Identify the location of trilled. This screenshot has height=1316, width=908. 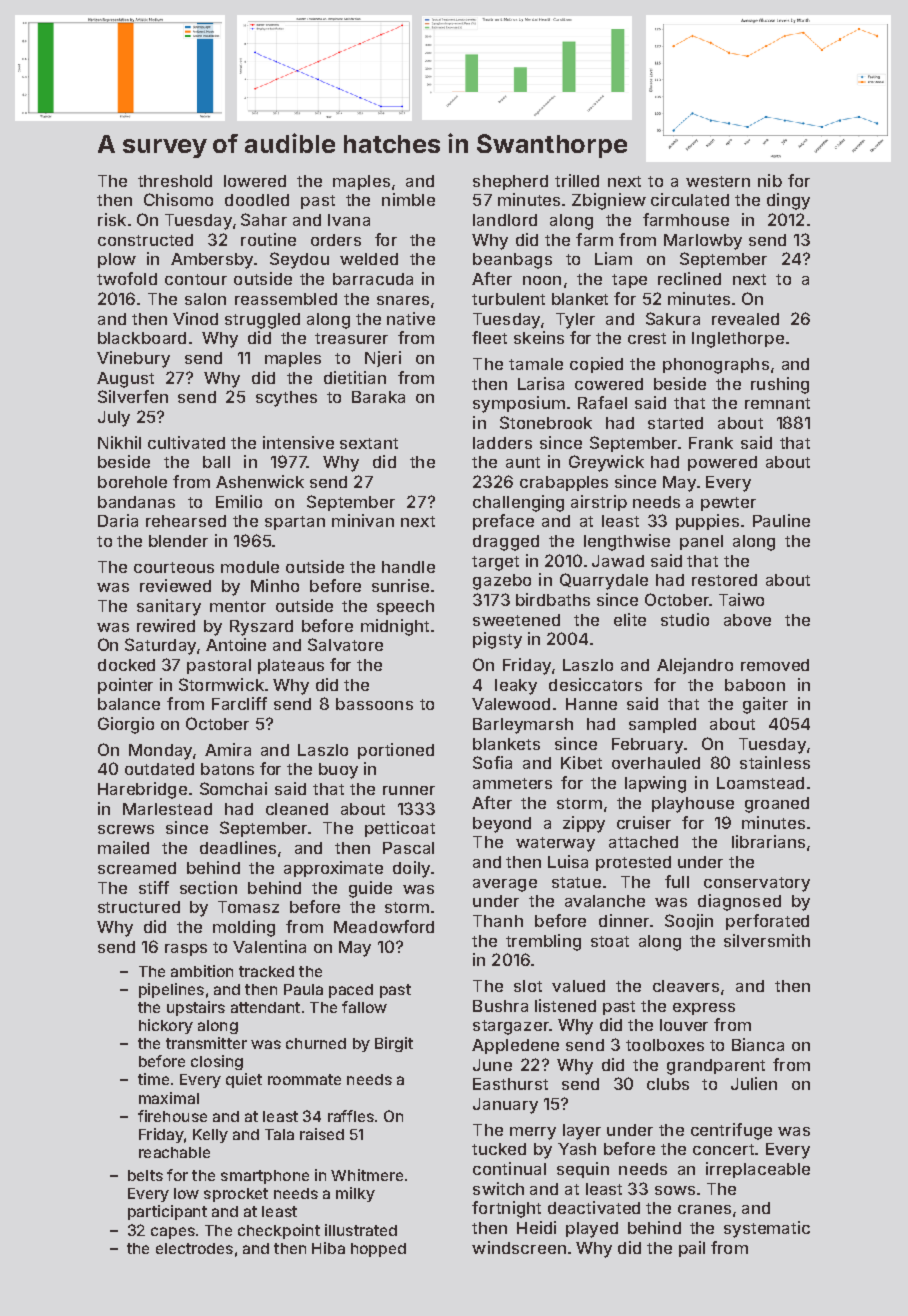
(577, 180).
